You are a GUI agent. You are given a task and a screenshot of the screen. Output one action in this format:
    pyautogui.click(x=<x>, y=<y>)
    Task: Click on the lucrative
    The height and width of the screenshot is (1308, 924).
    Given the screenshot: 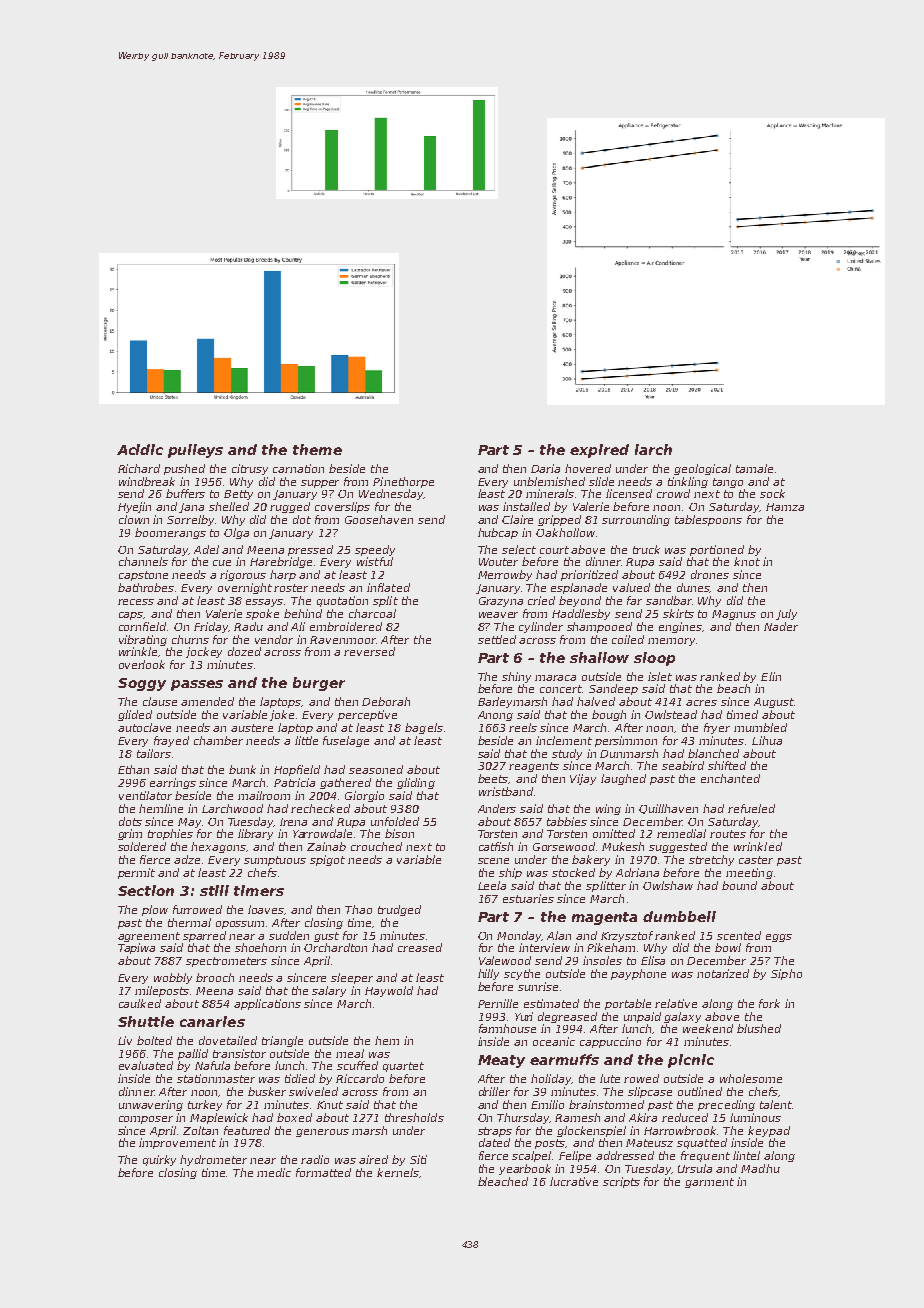 What is the action you would take?
    pyautogui.click(x=574, y=1181)
